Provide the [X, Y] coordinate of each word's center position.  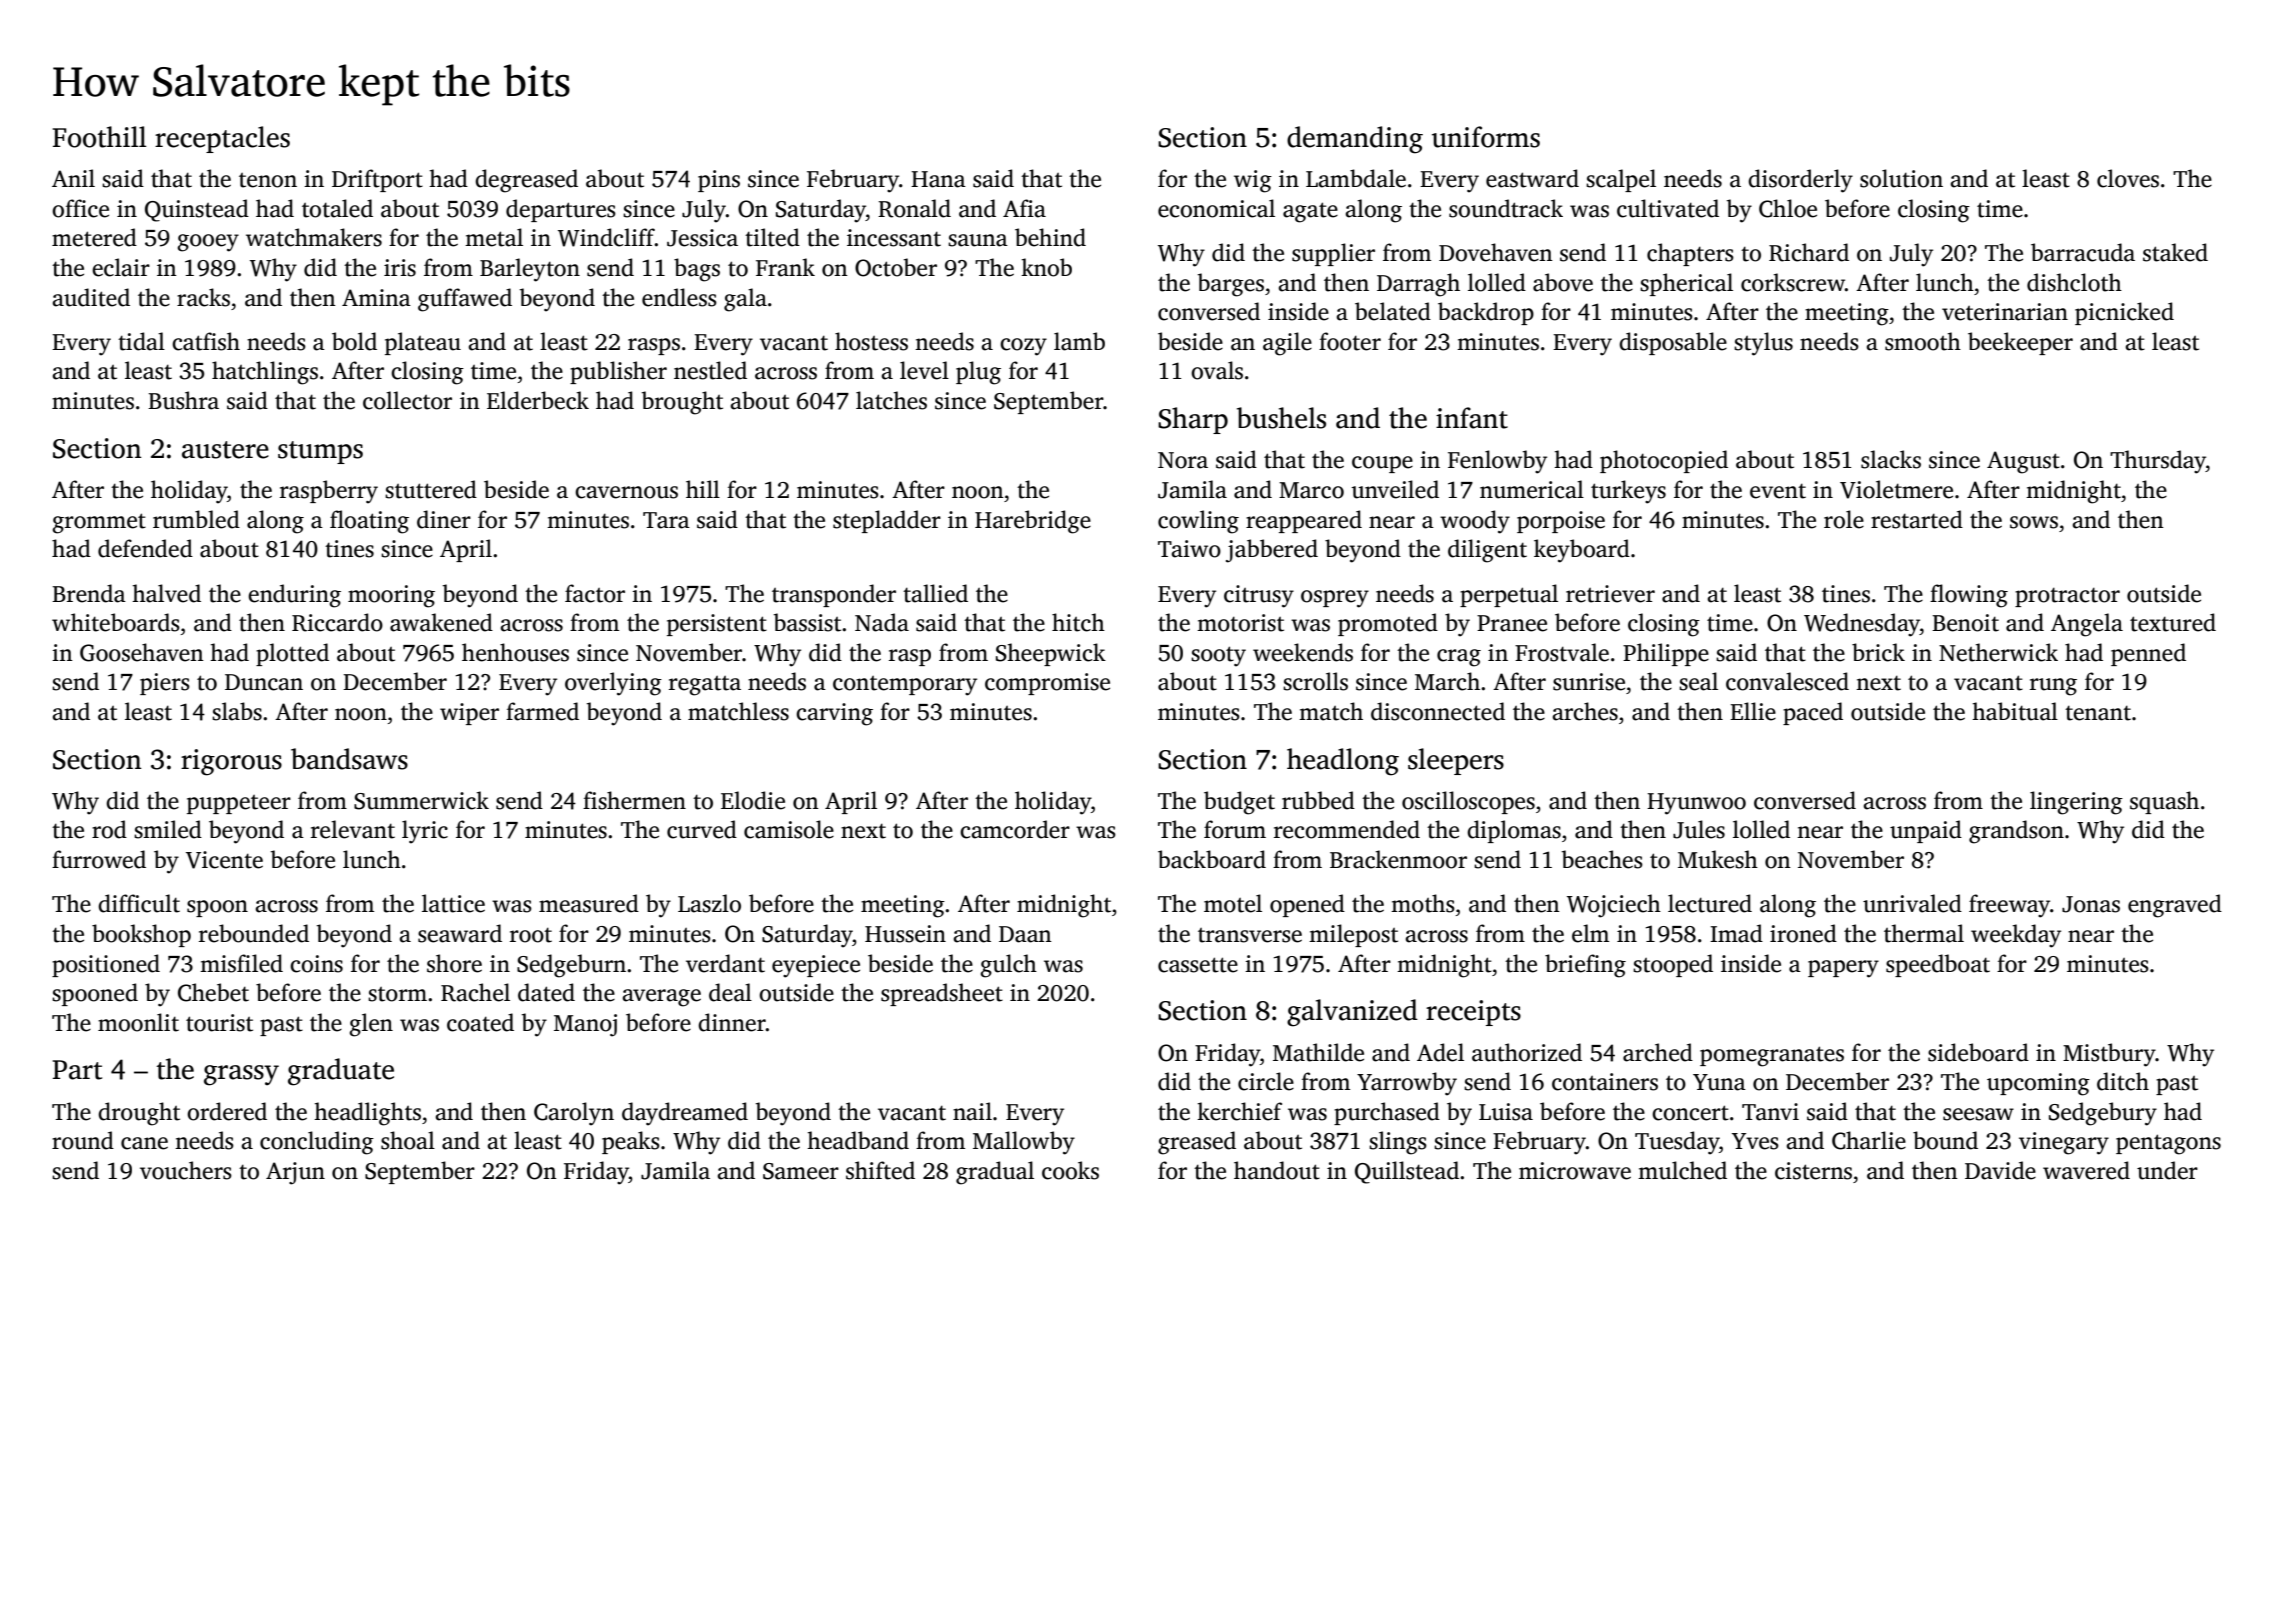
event [1778, 491]
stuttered [431, 489]
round [83, 1140]
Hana [938, 179]
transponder [834, 595]
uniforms [1486, 137]
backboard [1212, 859]
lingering [2076, 803]
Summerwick [421, 800]
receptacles [222, 139]
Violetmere [1896, 489]
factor [595, 593]
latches [891, 400]
